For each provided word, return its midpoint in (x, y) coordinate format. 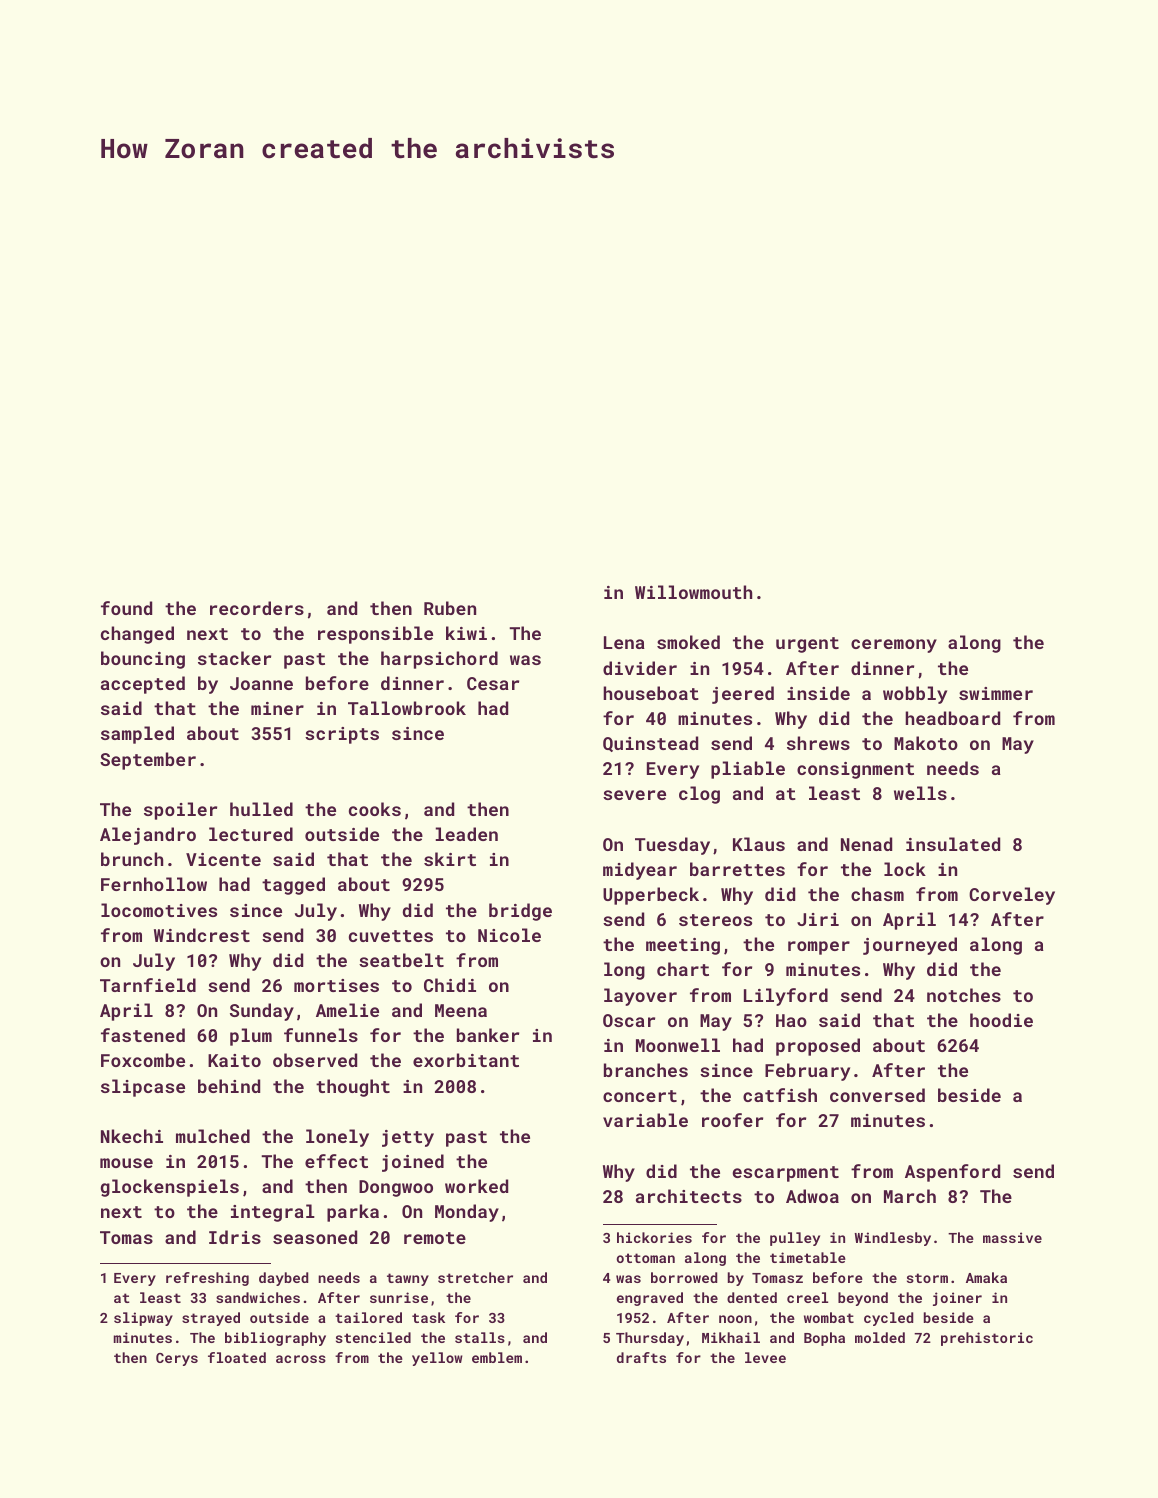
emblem (497, 1357)
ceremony (894, 646)
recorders (257, 608)
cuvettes (391, 936)
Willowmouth (693, 592)
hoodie (1001, 1020)
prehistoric (987, 1339)
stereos (715, 920)
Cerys (177, 1359)
